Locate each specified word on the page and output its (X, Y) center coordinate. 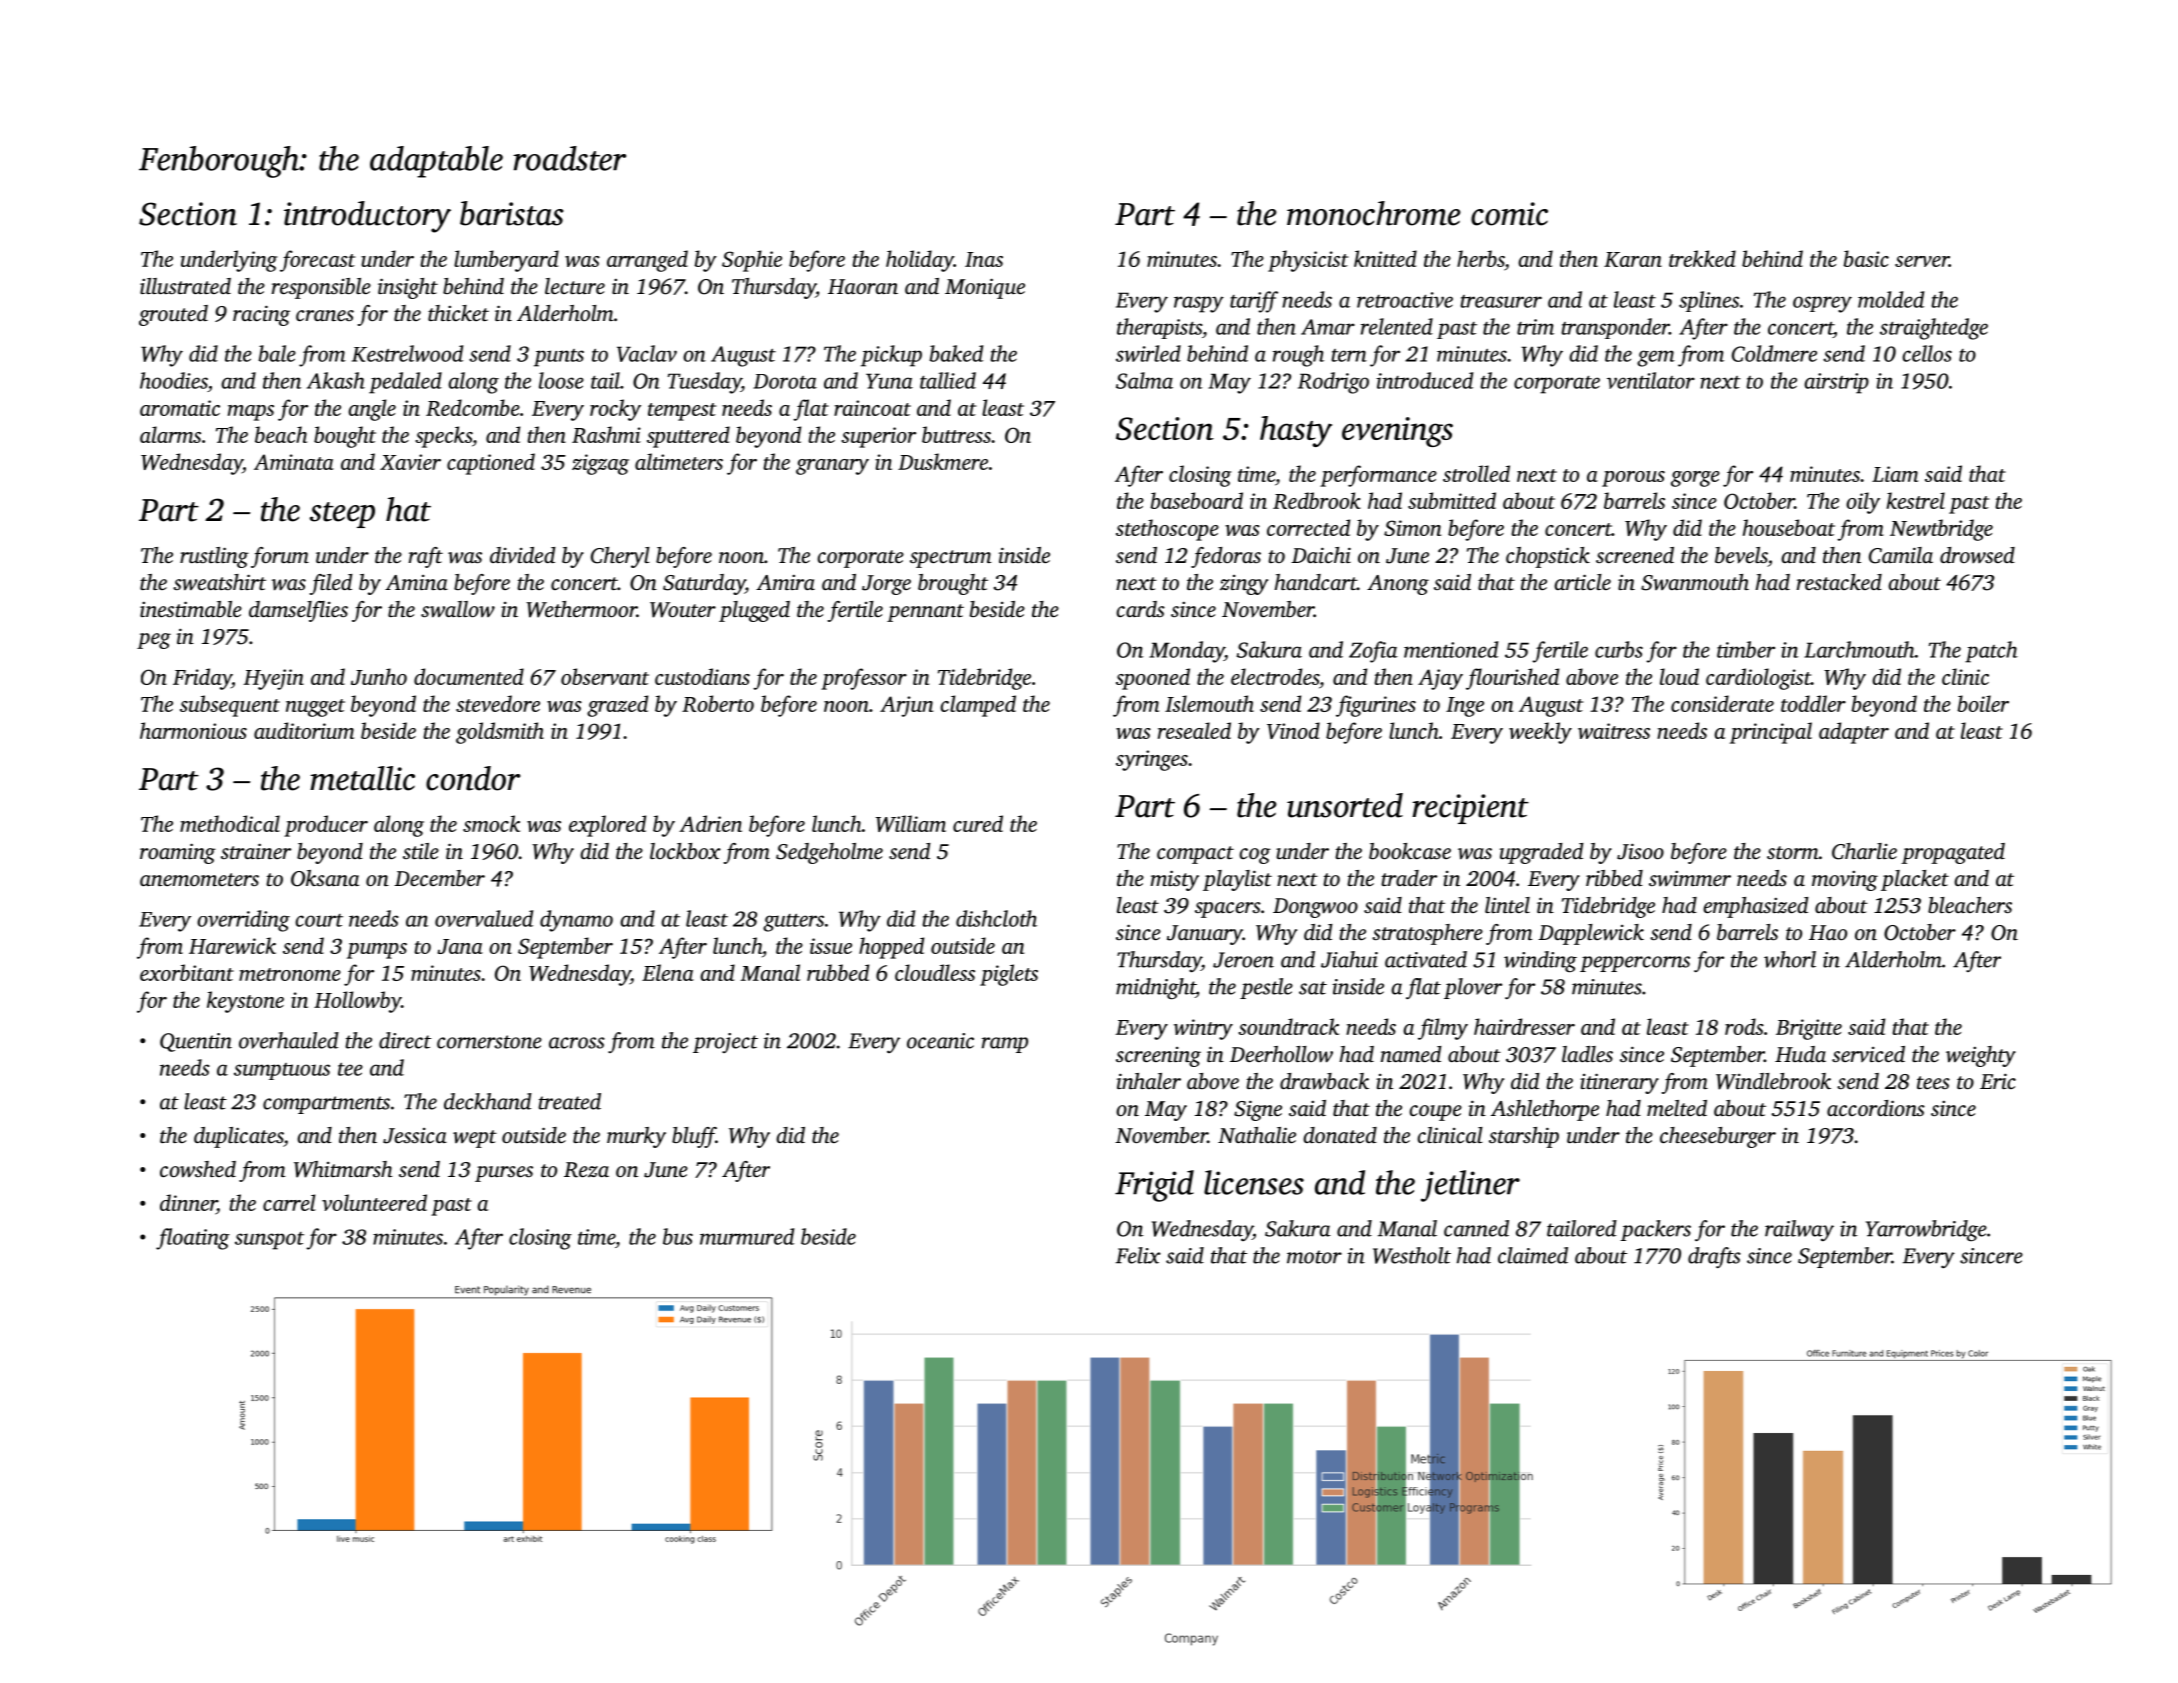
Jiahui (1349, 959)
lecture (575, 286)
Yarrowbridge (1926, 1231)
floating (193, 1239)
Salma (1144, 380)
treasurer (1501, 301)
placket (1915, 880)
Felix (1138, 1255)
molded (1891, 299)
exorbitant (187, 972)
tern (1349, 355)
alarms (170, 434)
